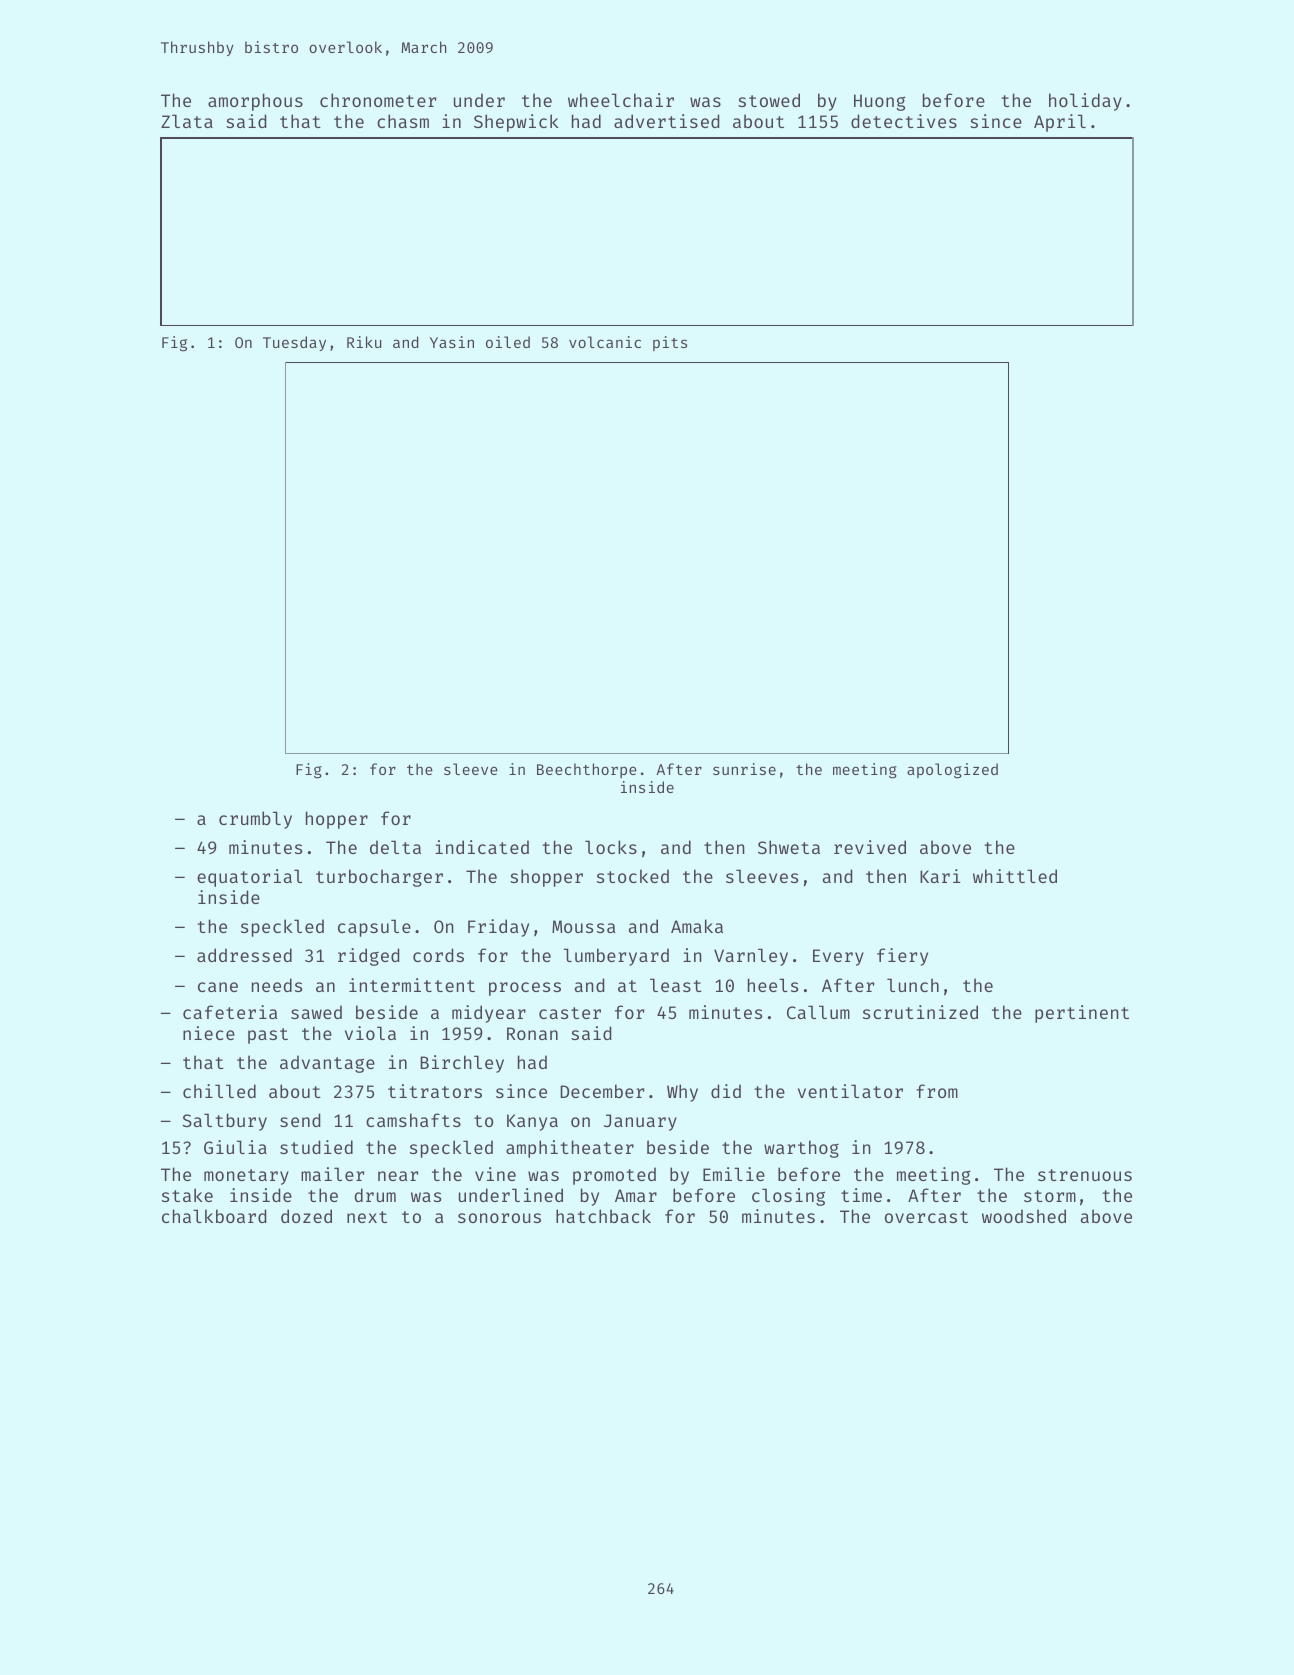 The height and width of the image is (1675, 1294). I want to click on closing, so click(788, 1197).
